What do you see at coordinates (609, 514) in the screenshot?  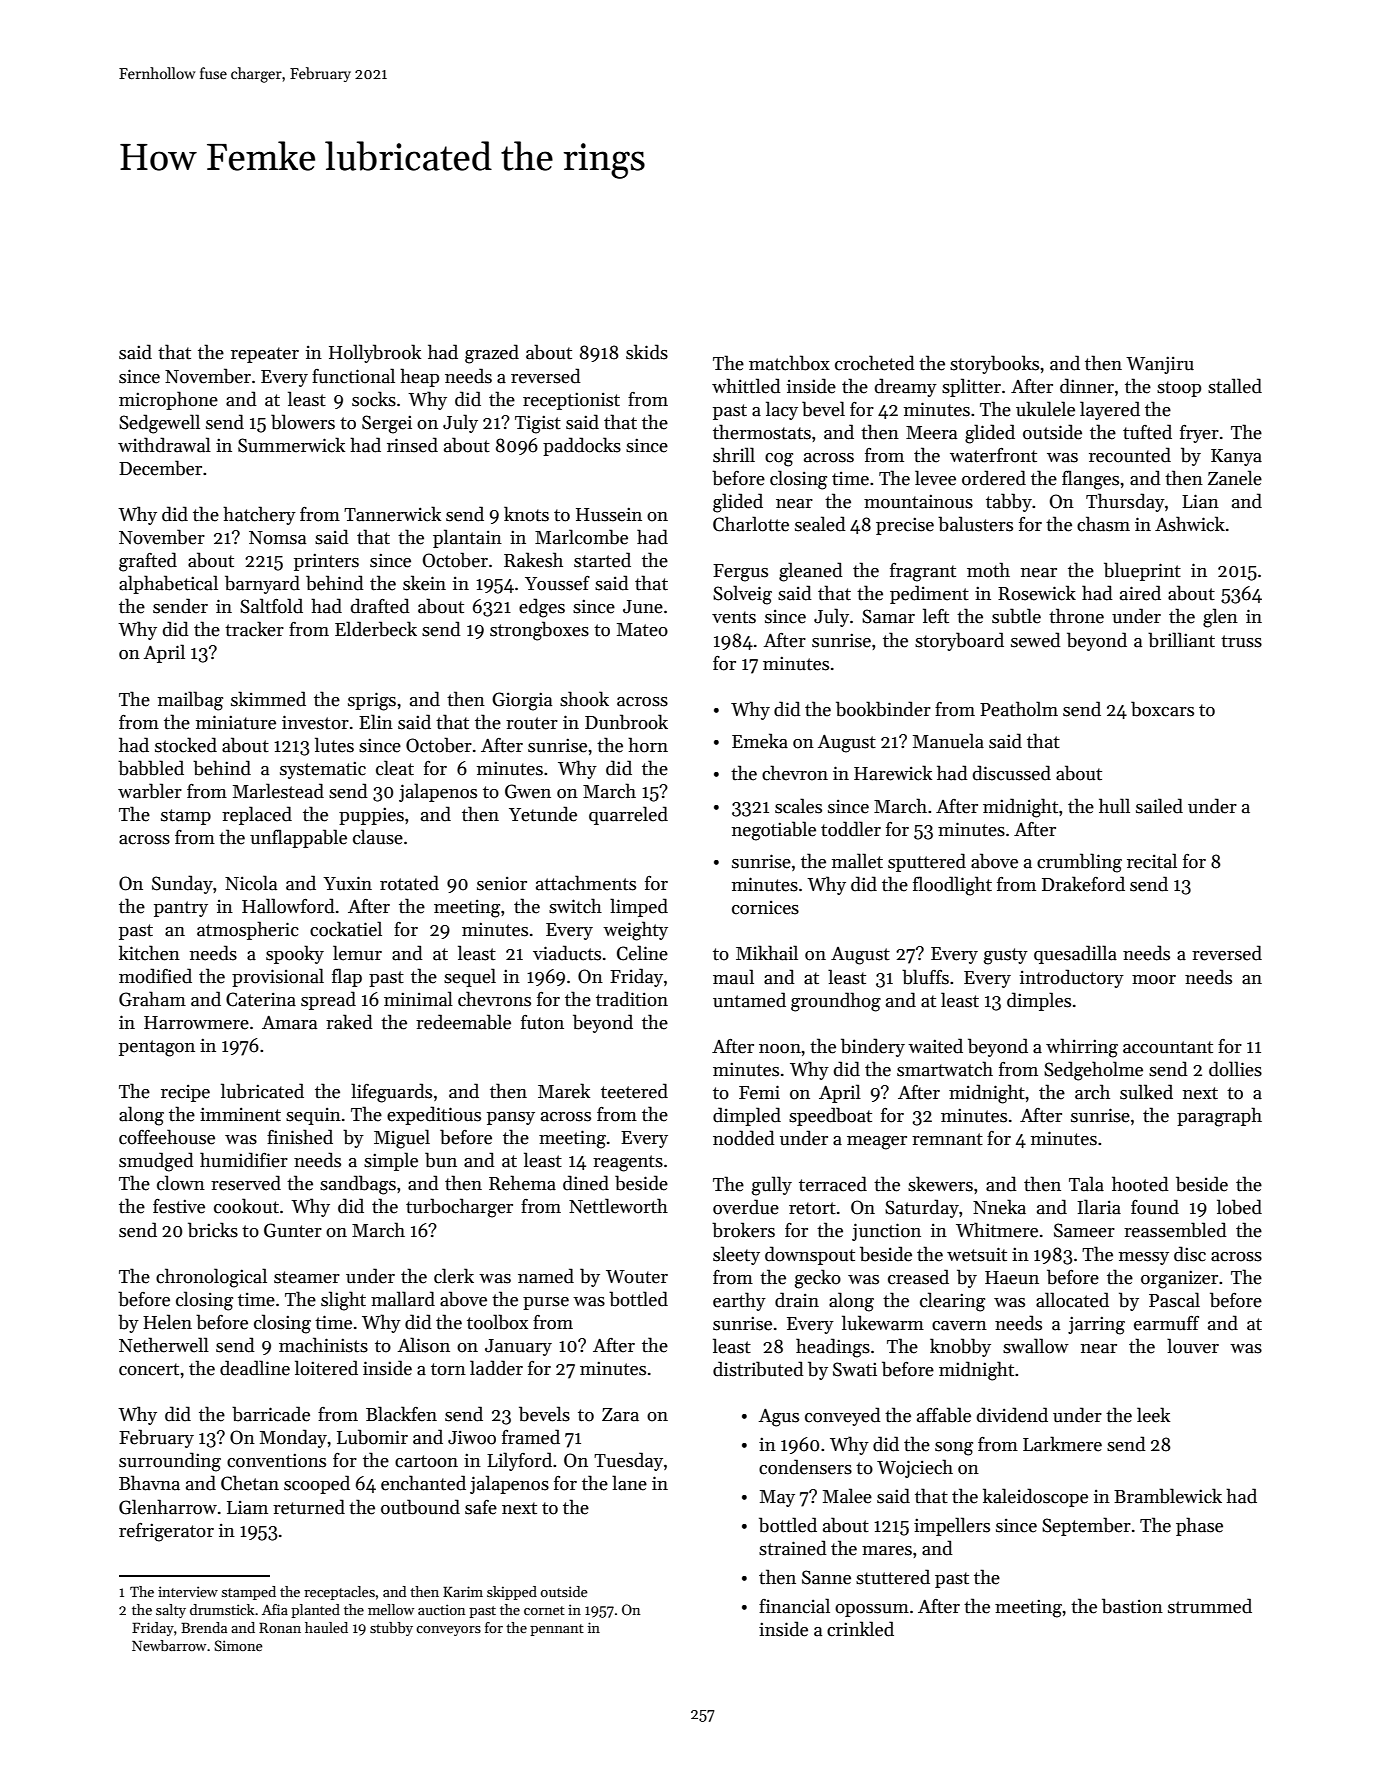 I see `Hussein` at bounding box center [609, 514].
